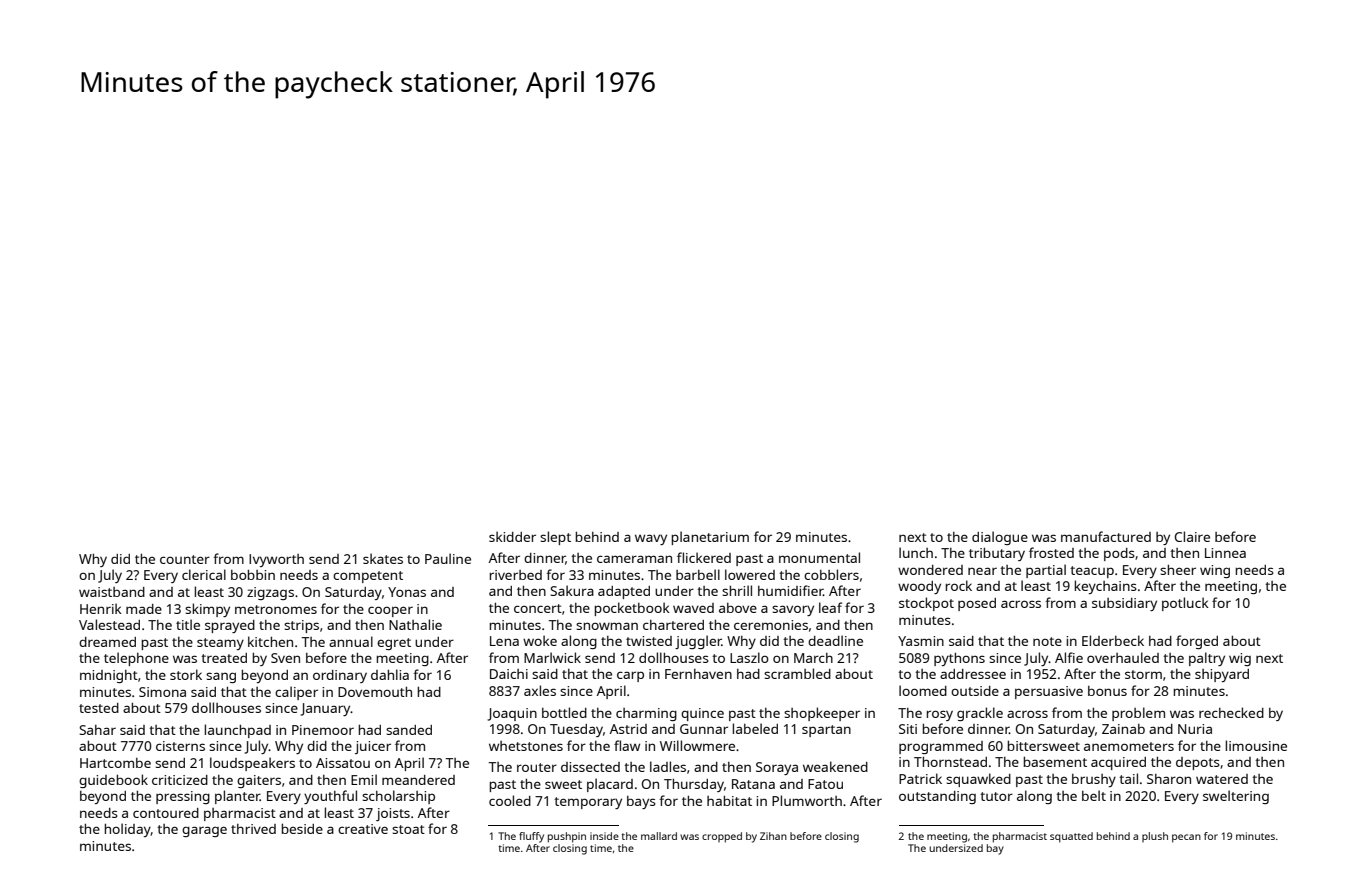 The image size is (1372, 887). I want to click on thrived, so click(253, 829).
